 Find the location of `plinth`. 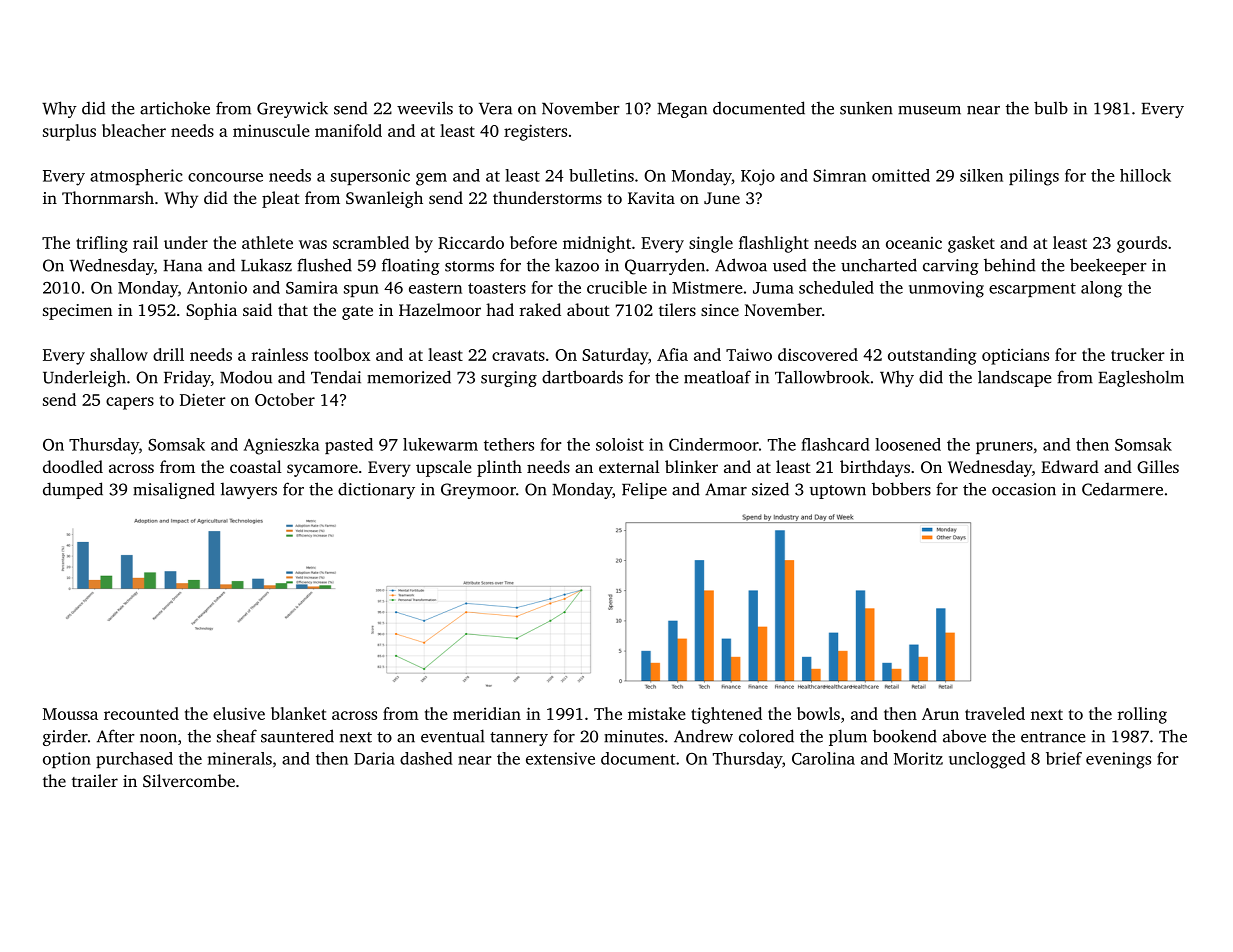

plinth is located at coordinates (499, 468).
